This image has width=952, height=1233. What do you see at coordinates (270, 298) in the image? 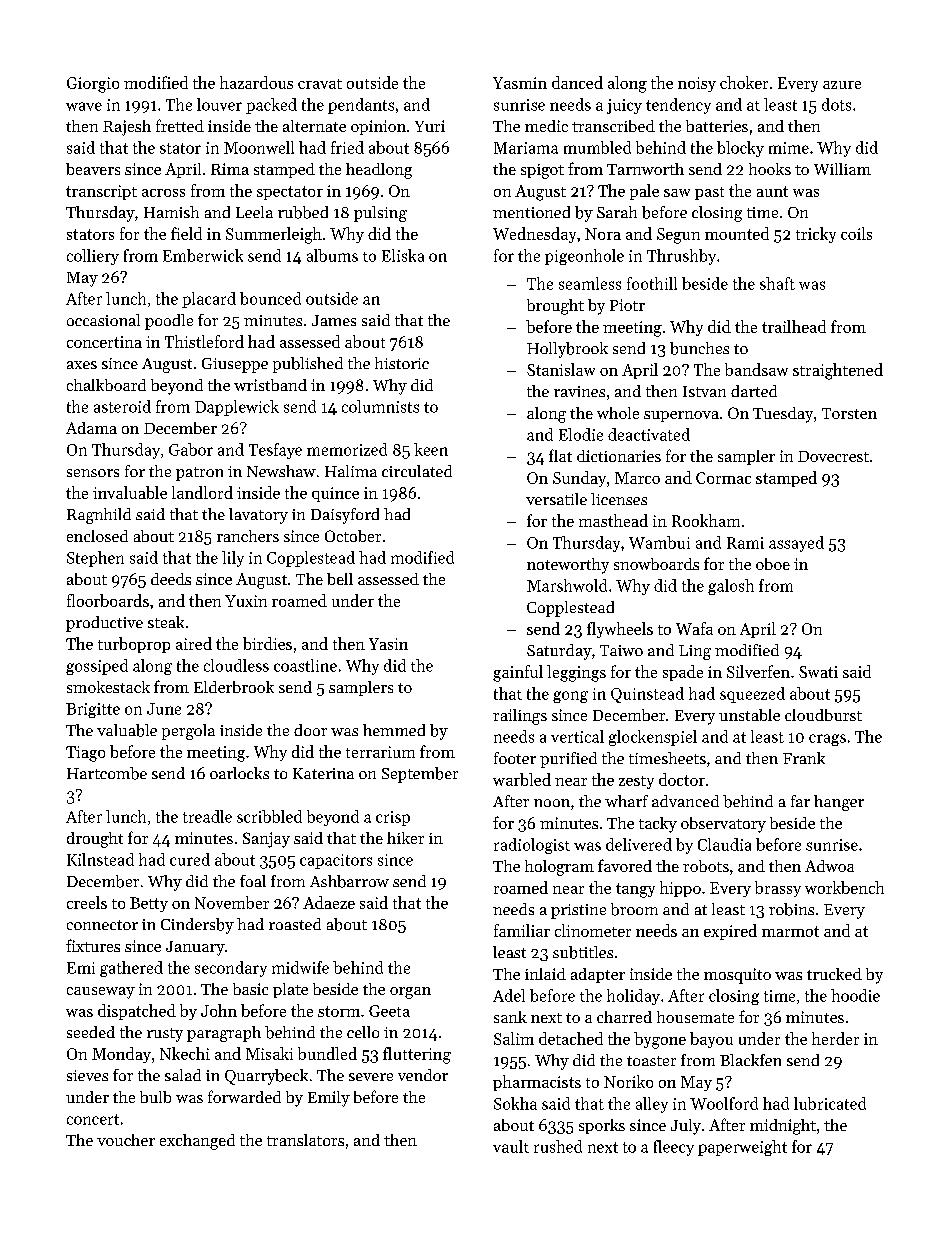
I see `bounced` at bounding box center [270, 298].
